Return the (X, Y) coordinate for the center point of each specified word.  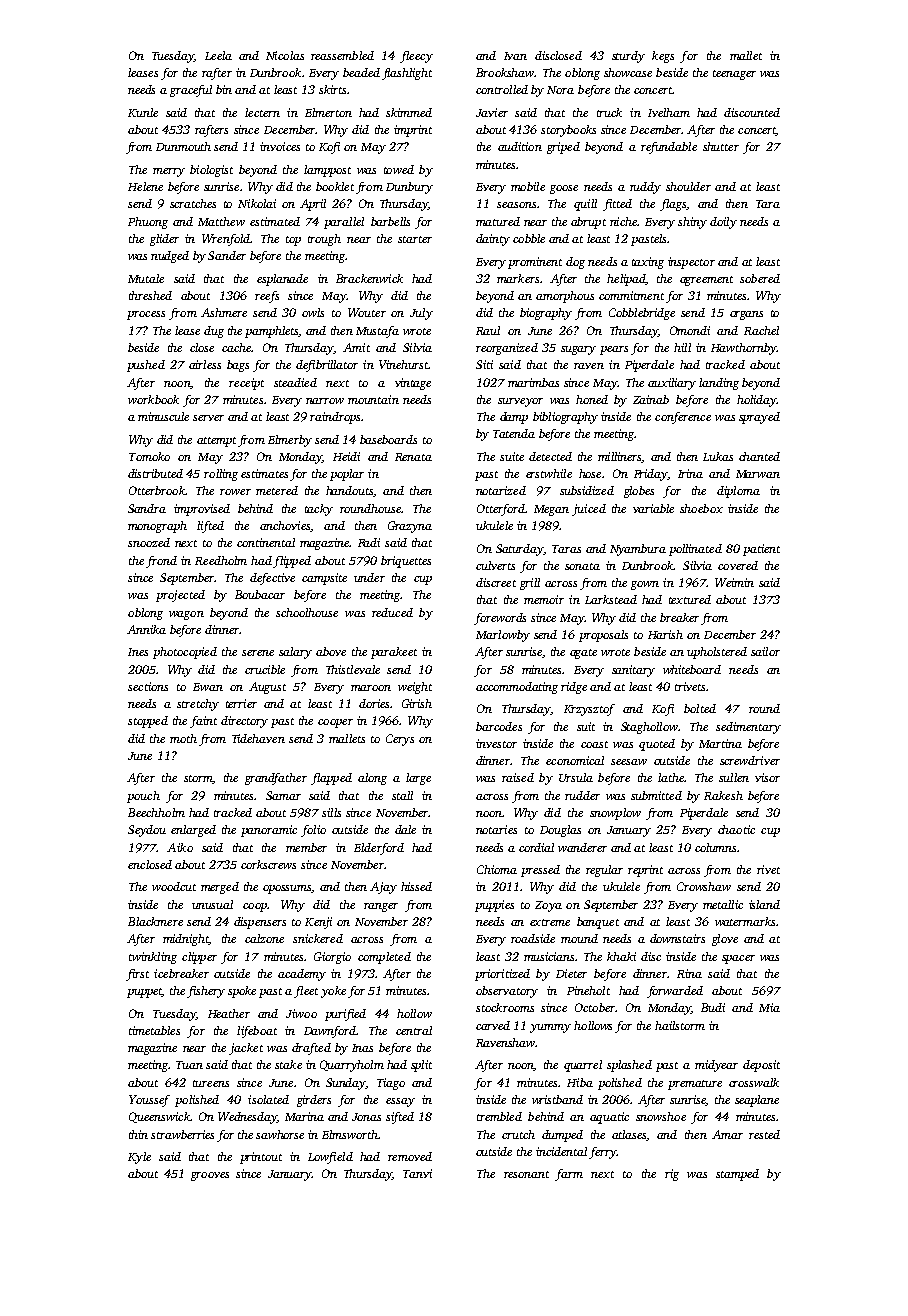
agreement (706, 281)
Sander (227, 255)
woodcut (174, 886)
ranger (381, 907)
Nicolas (285, 55)
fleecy (416, 57)
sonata (582, 566)
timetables (154, 1030)
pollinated (695, 550)
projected (180, 596)
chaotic (736, 829)
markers (518, 278)
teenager (734, 75)
